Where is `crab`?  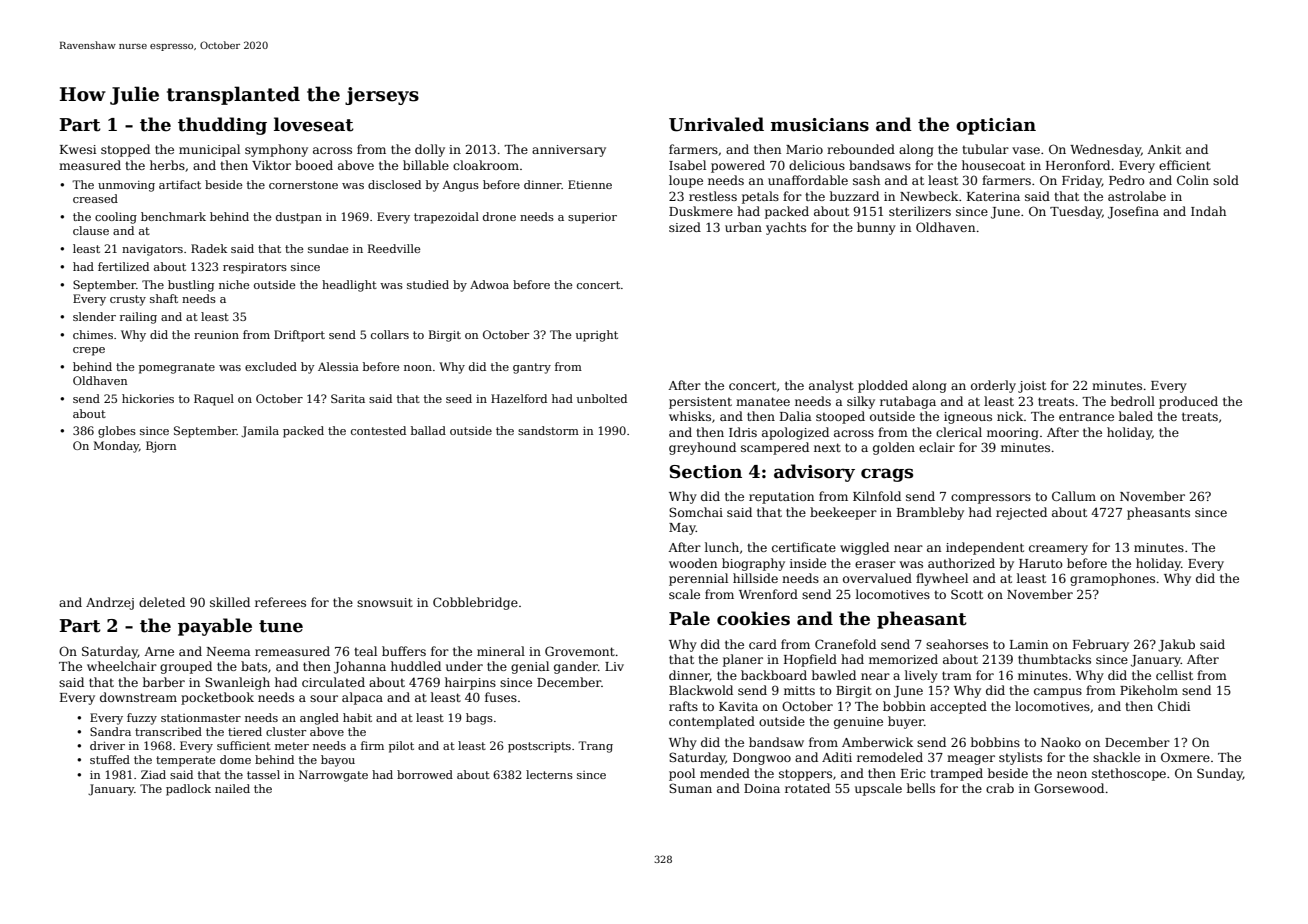
crab is located at coordinates (1000, 788).
